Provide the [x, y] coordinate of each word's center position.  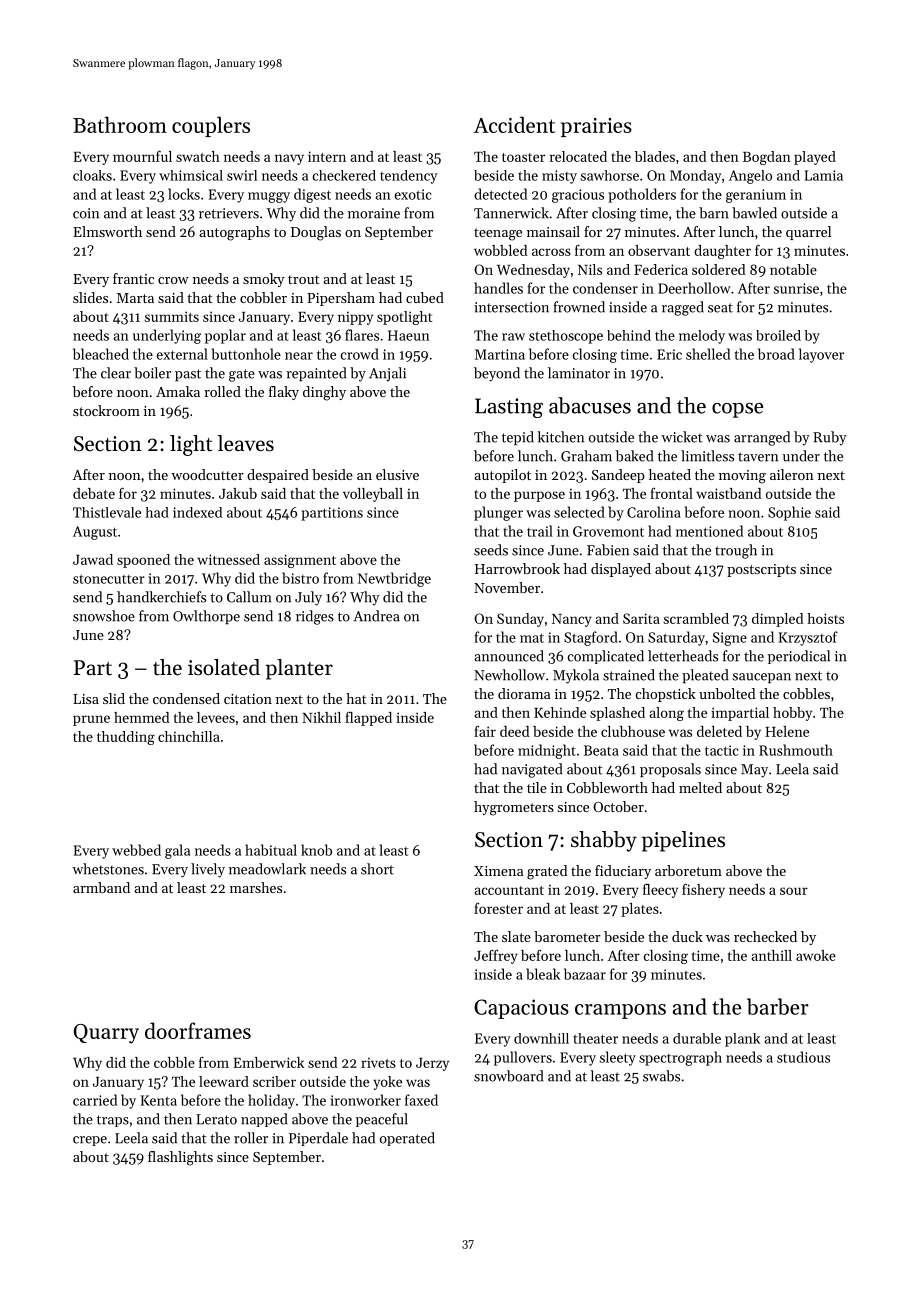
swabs [661, 1076]
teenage [498, 234]
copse [737, 410]
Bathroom [120, 124]
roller [251, 1138]
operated [407, 1139]
